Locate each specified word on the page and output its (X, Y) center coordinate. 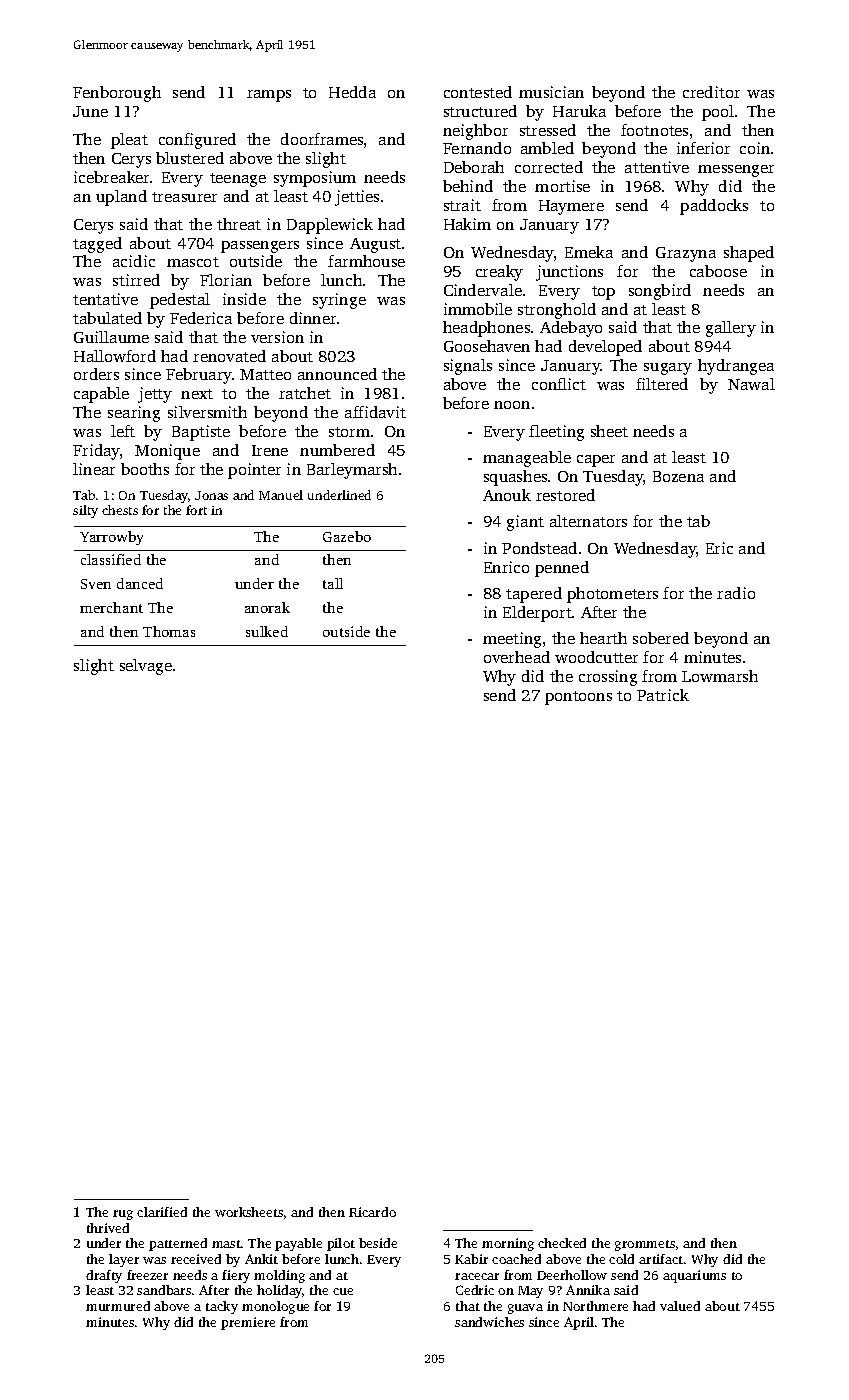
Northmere (595, 1306)
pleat (129, 141)
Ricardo (372, 1212)
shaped (749, 254)
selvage (146, 667)
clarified (162, 1212)
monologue (275, 1307)
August (375, 245)
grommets (645, 1245)
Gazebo (347, 536)
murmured (118, 1306)
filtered (662, 384)
